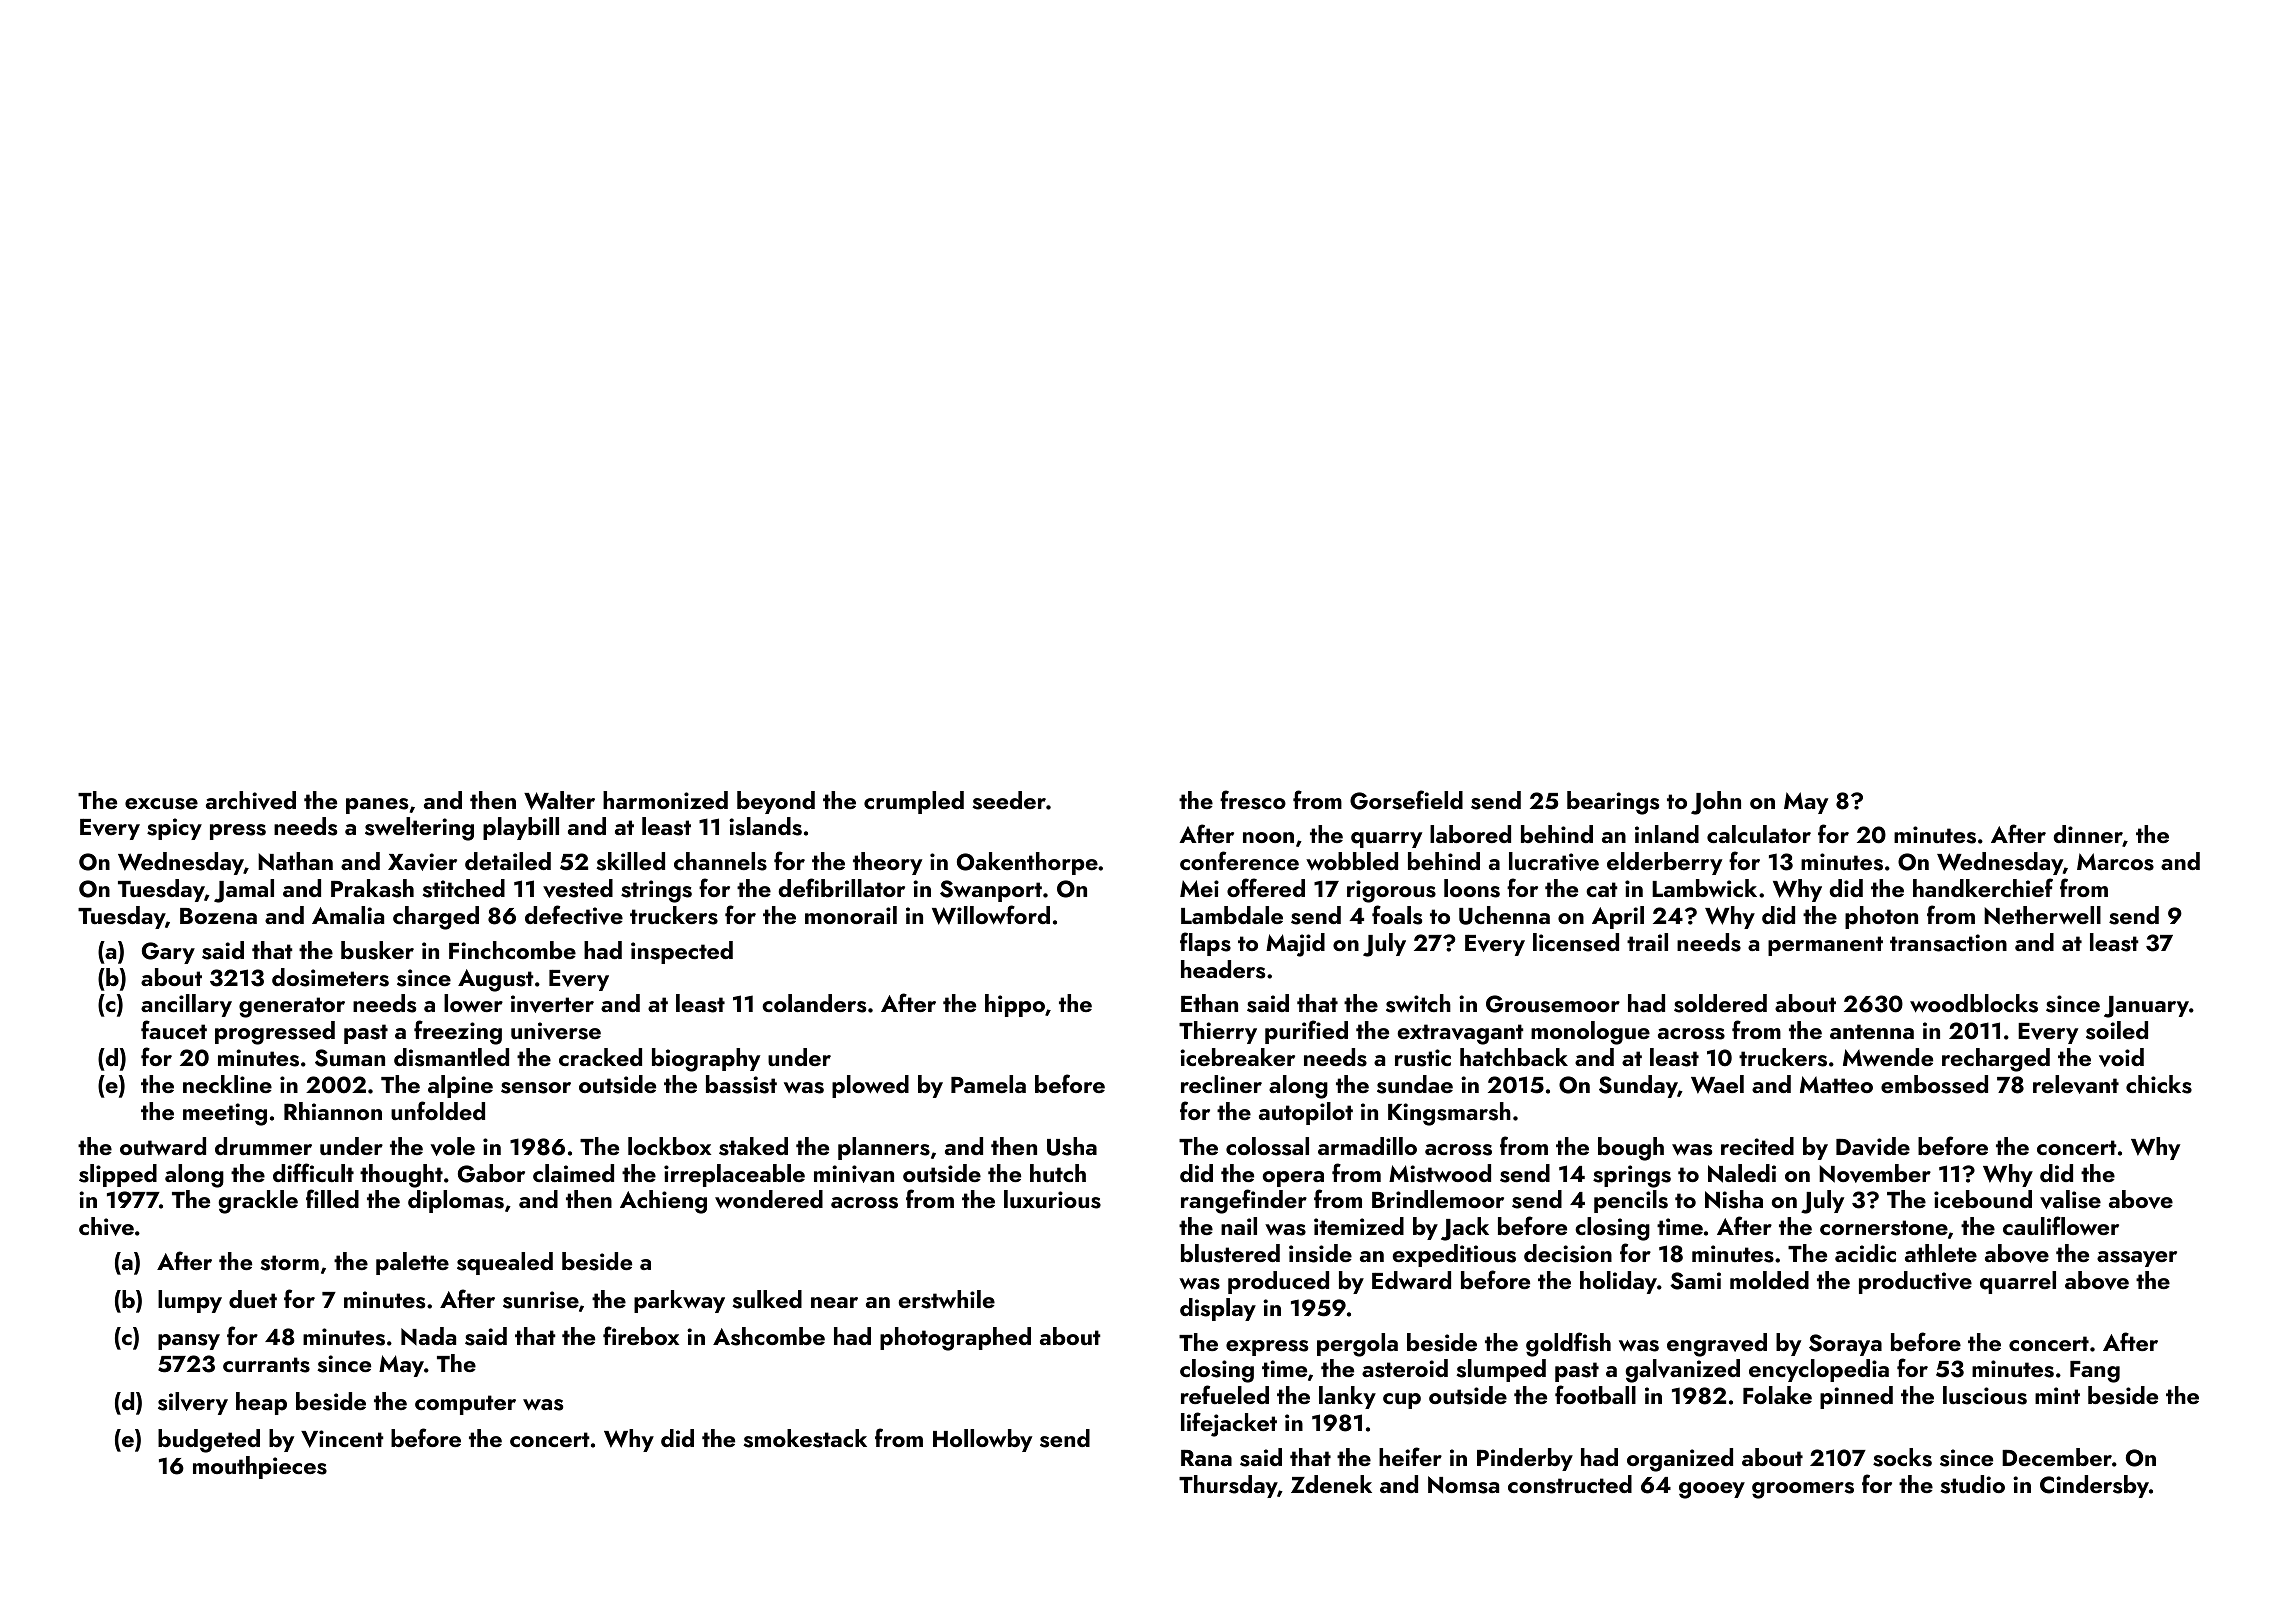 The width and height of the image is (2292, 1620). Describe the element at coordinates (1983, 887) in the image. I see `handkerchief` at that location.
